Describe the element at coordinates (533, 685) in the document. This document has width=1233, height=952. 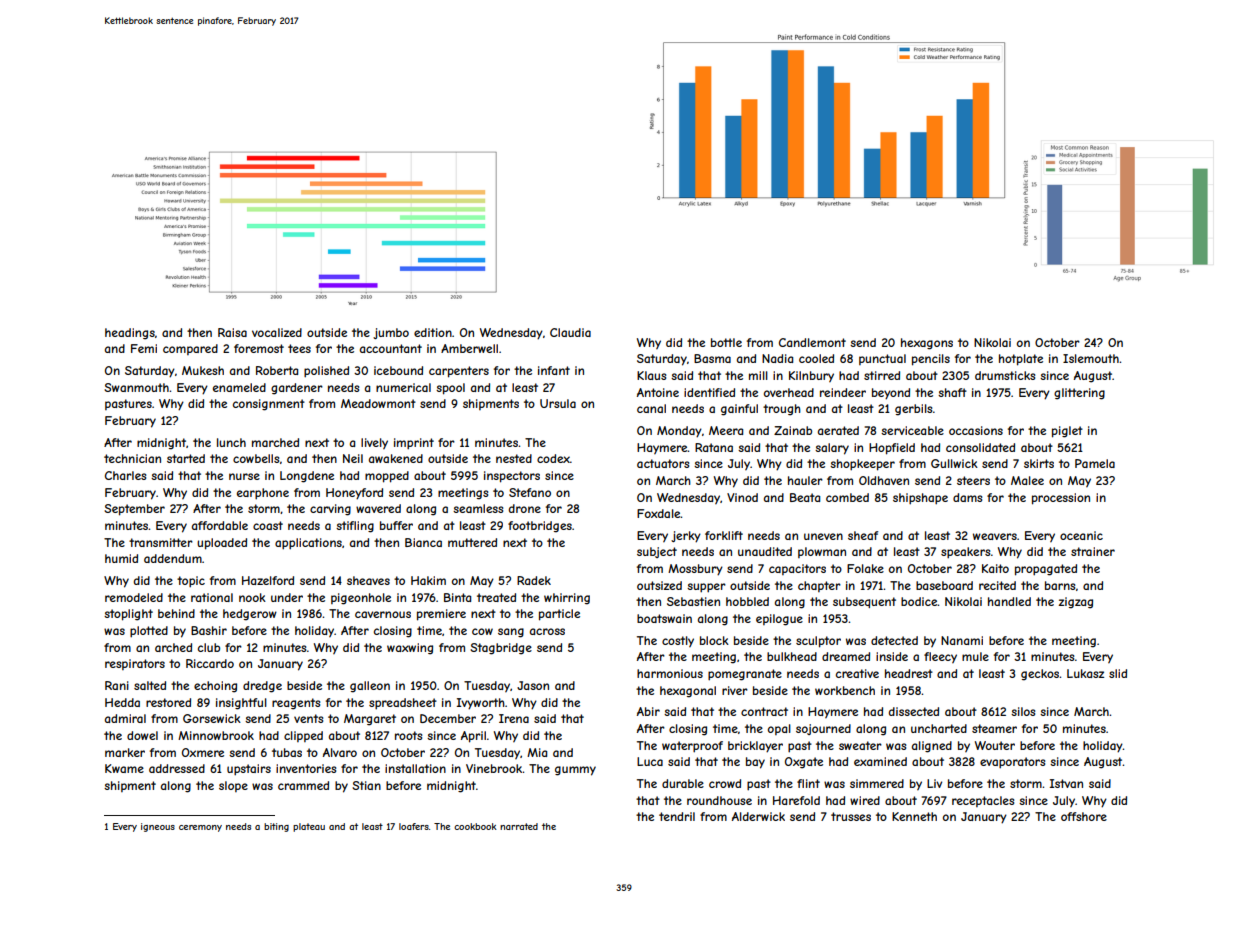
I see `Jason` at that location.
